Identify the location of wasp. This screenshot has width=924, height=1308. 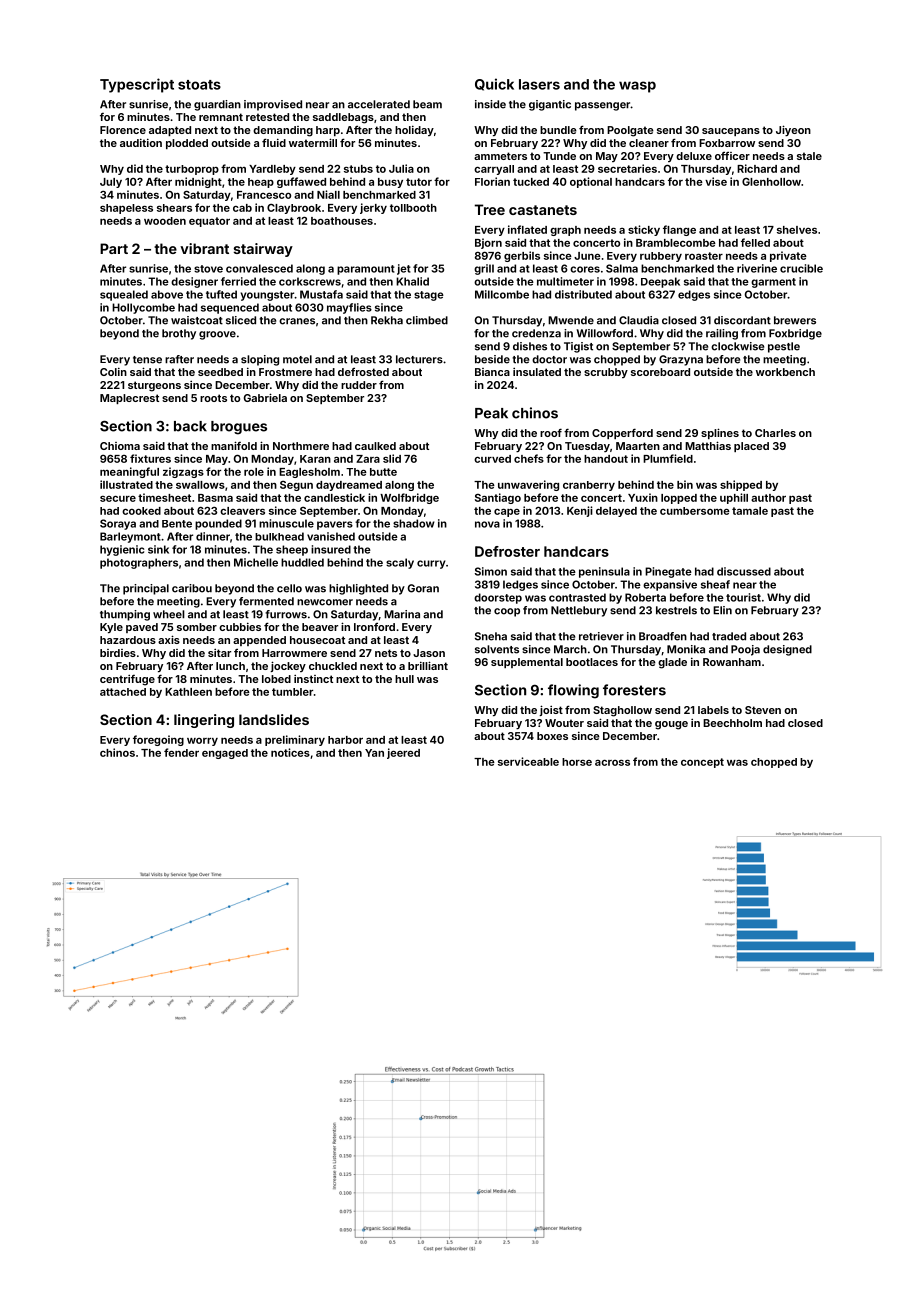
(637, 87).
